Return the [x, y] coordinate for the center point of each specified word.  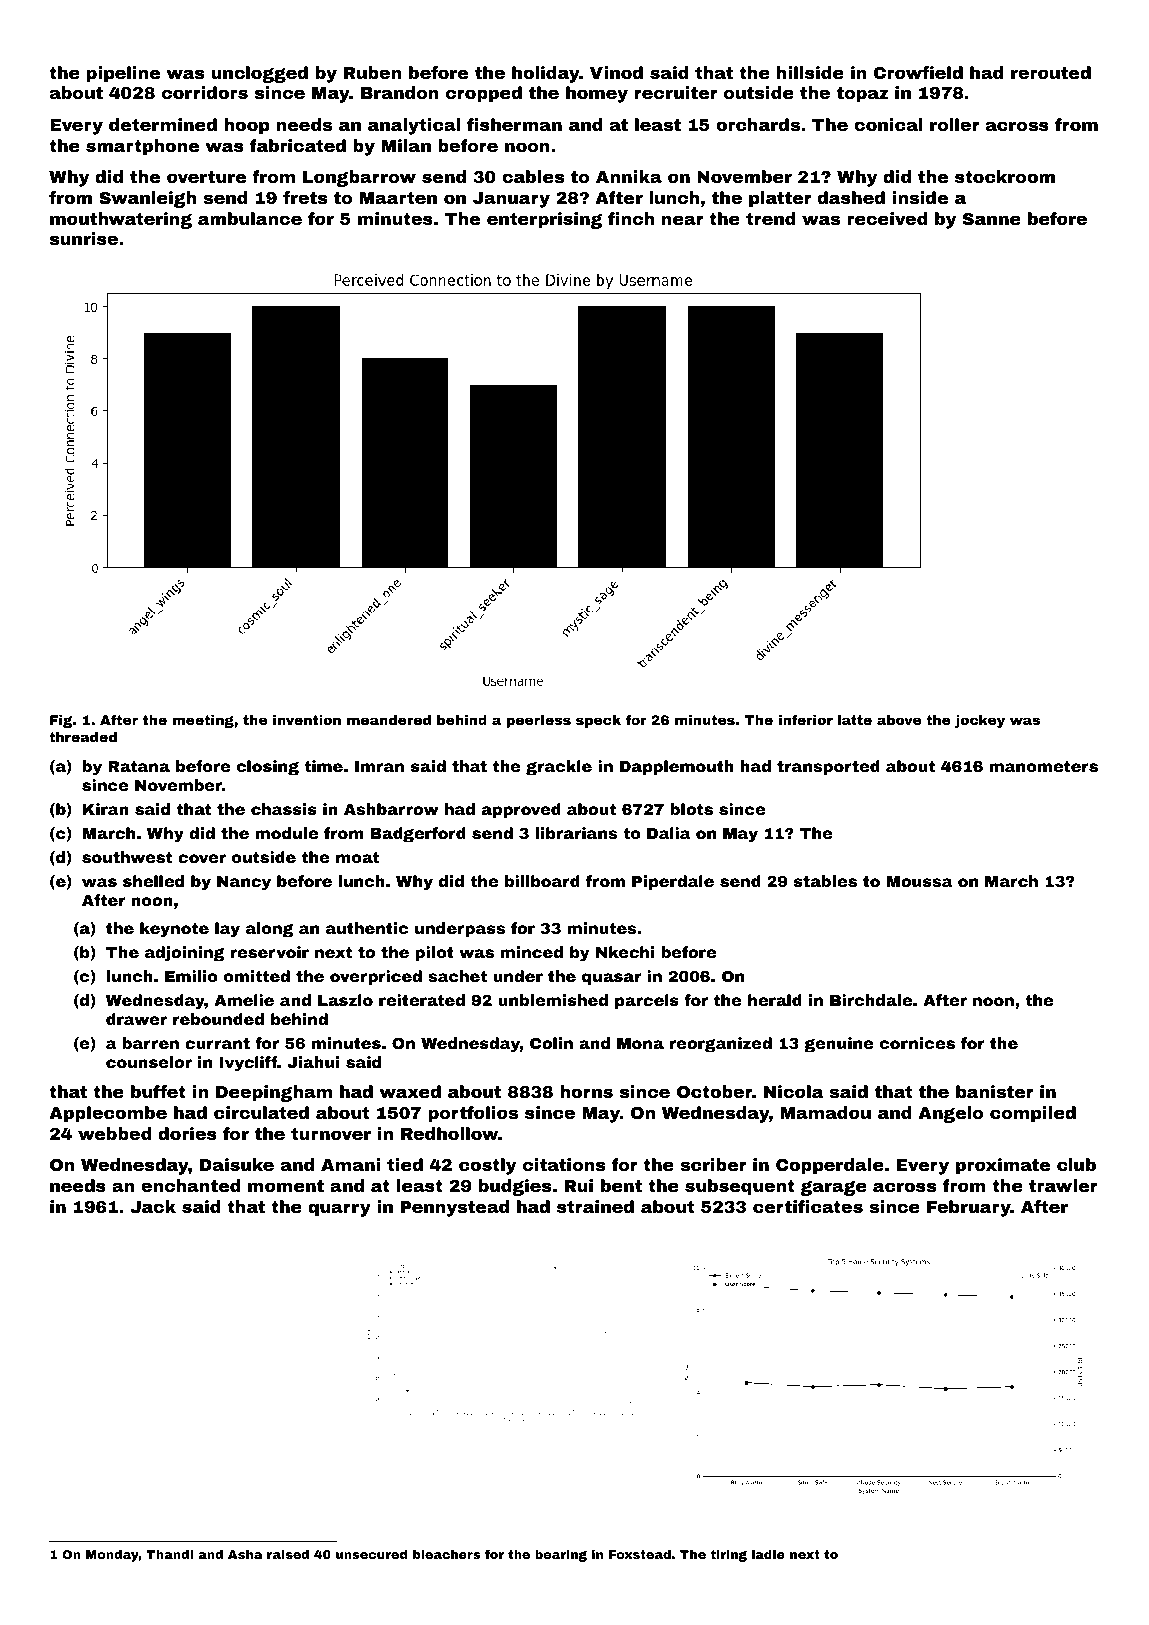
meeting [203, 721]
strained [595, 1206]
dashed [851, 197]
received [887, 218]
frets [305, 197]
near [683, 220]
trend [771, 218]
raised [288, 1554]
